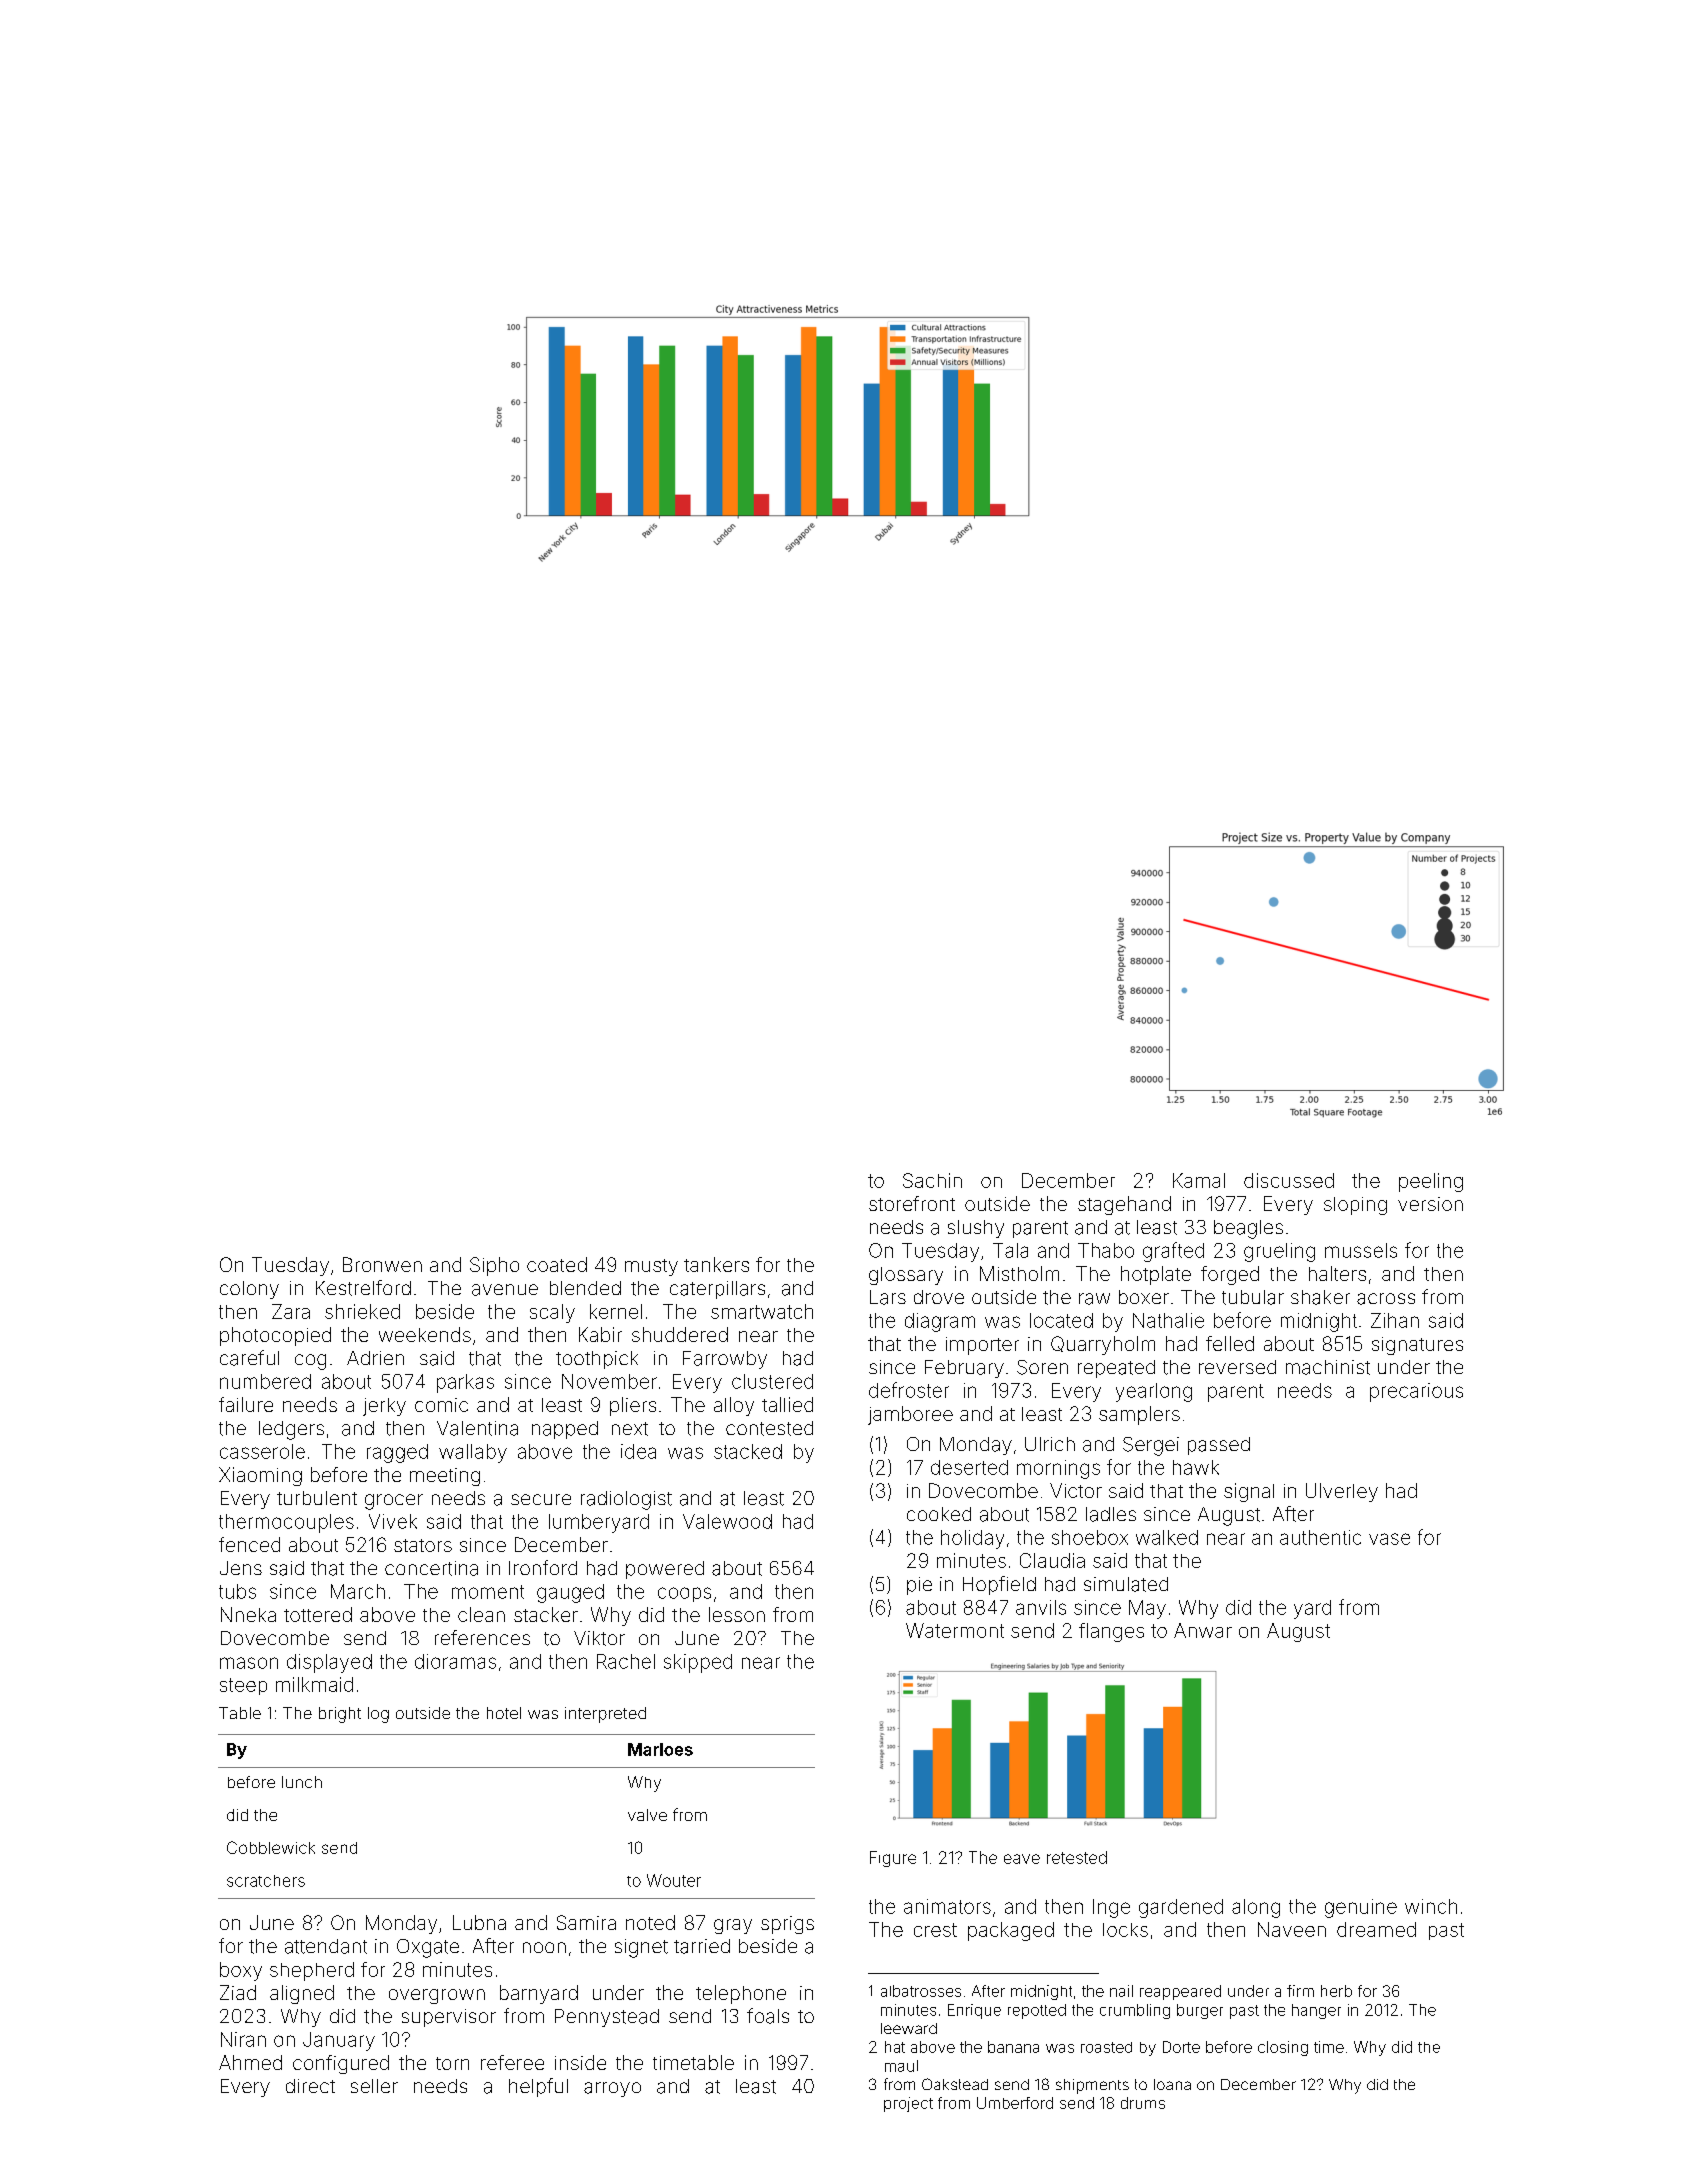 This screenshot has width=1683, height=2178. Describe the element at coordinates (382, 1264) in the screenshot. I see `Bronwen` at that location.
